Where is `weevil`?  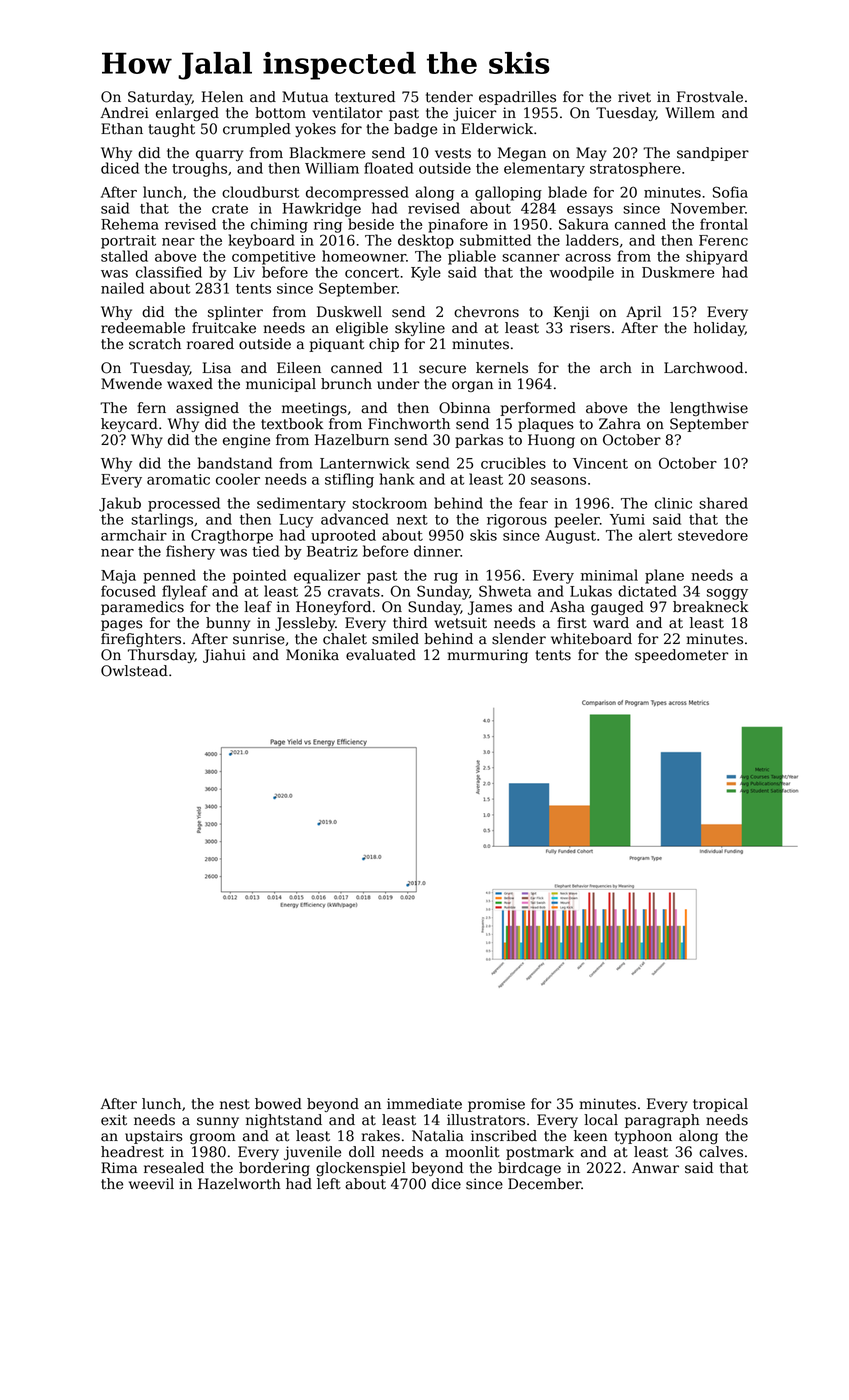 weevil is located at coordinates (151, 1184).
